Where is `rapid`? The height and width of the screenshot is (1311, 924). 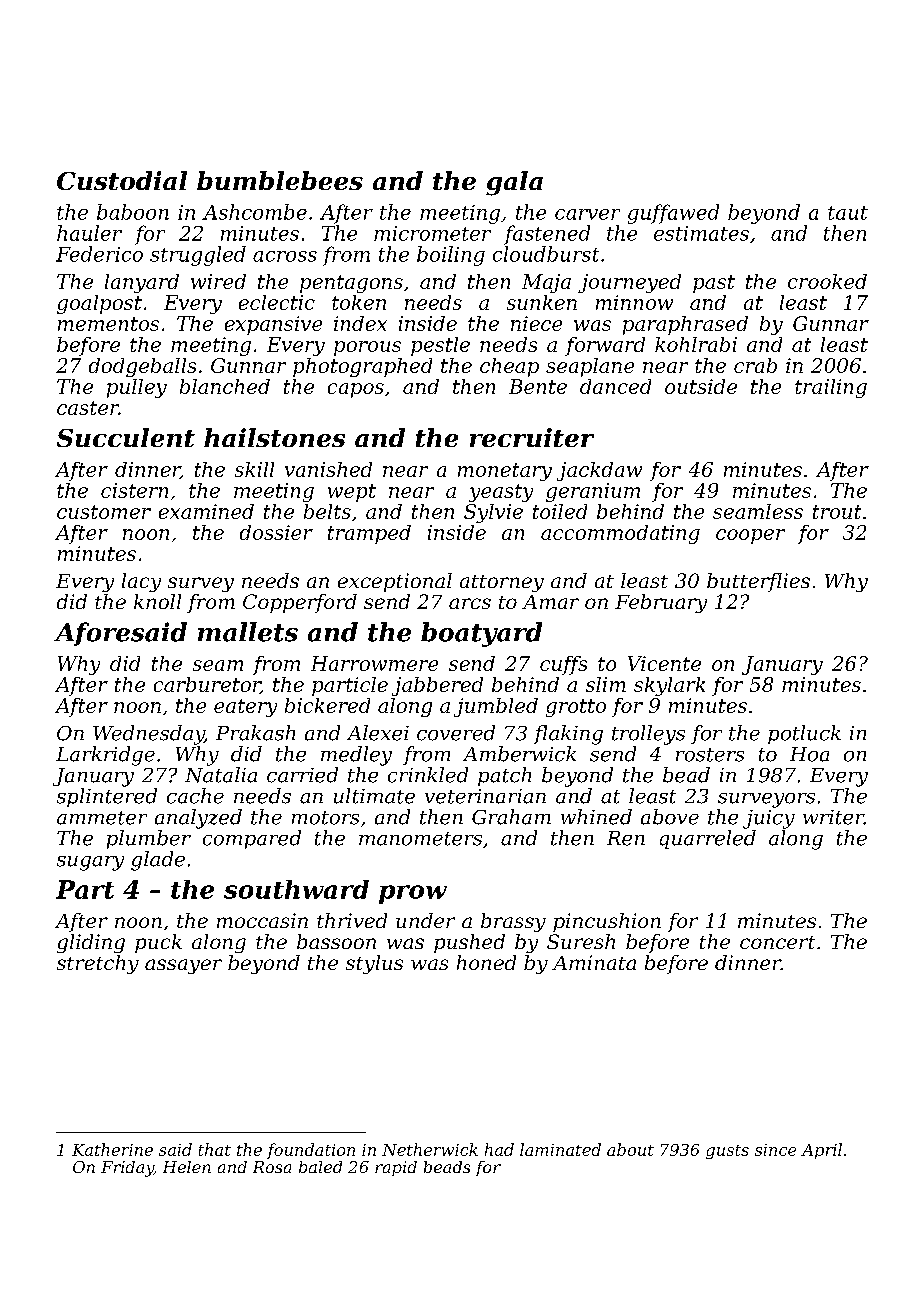
rapid is located at coordinates (396, 1168).
